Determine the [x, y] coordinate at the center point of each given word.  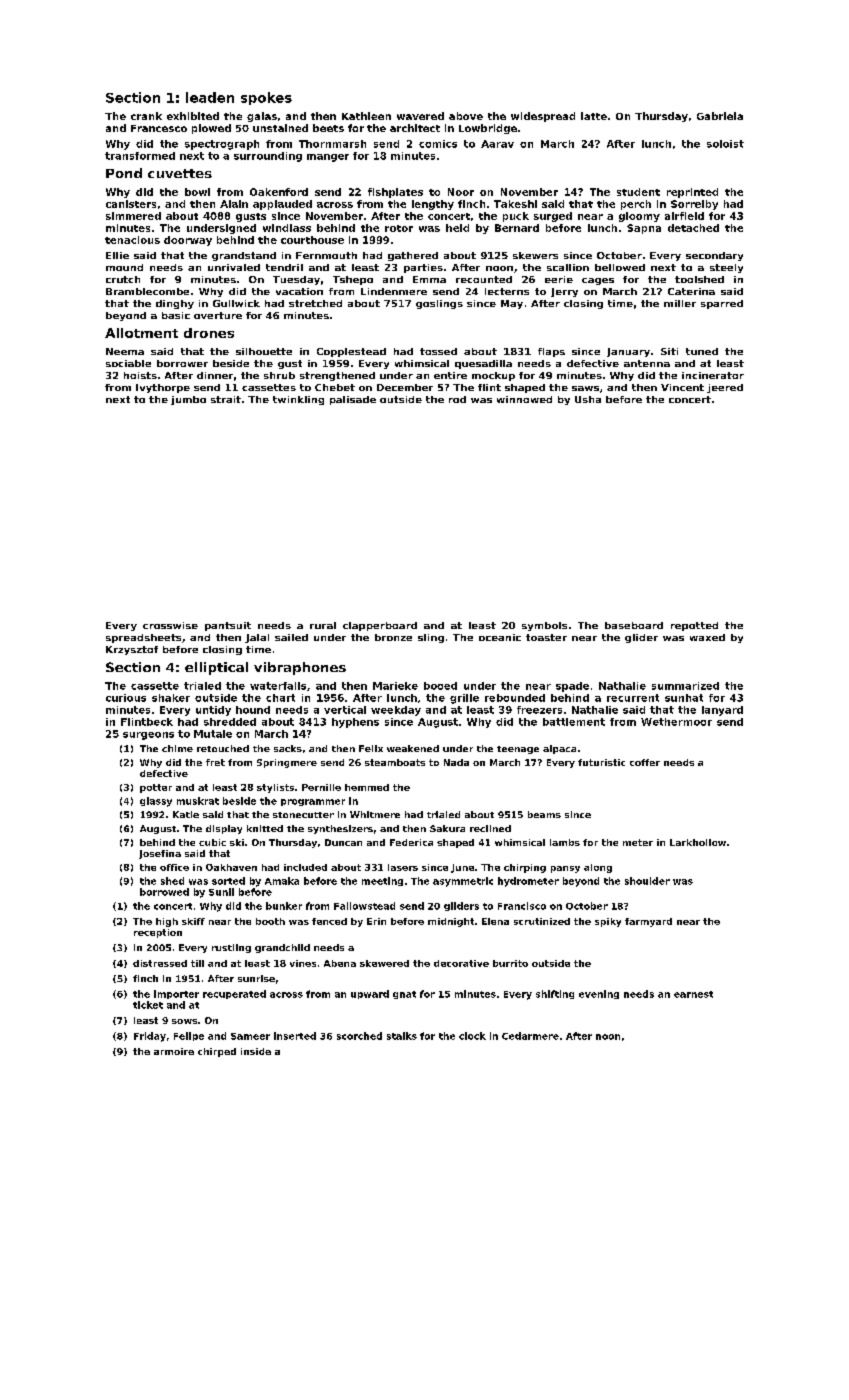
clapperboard [380, 626]
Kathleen [366, 116]
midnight [451, 922]
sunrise [256, 978]
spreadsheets [143, 638]
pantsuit [228, 626]
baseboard [634, 625]
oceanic [500, 637]
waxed [707, 637]
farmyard [648, 922]
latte [594, 116]
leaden [210, 97]
